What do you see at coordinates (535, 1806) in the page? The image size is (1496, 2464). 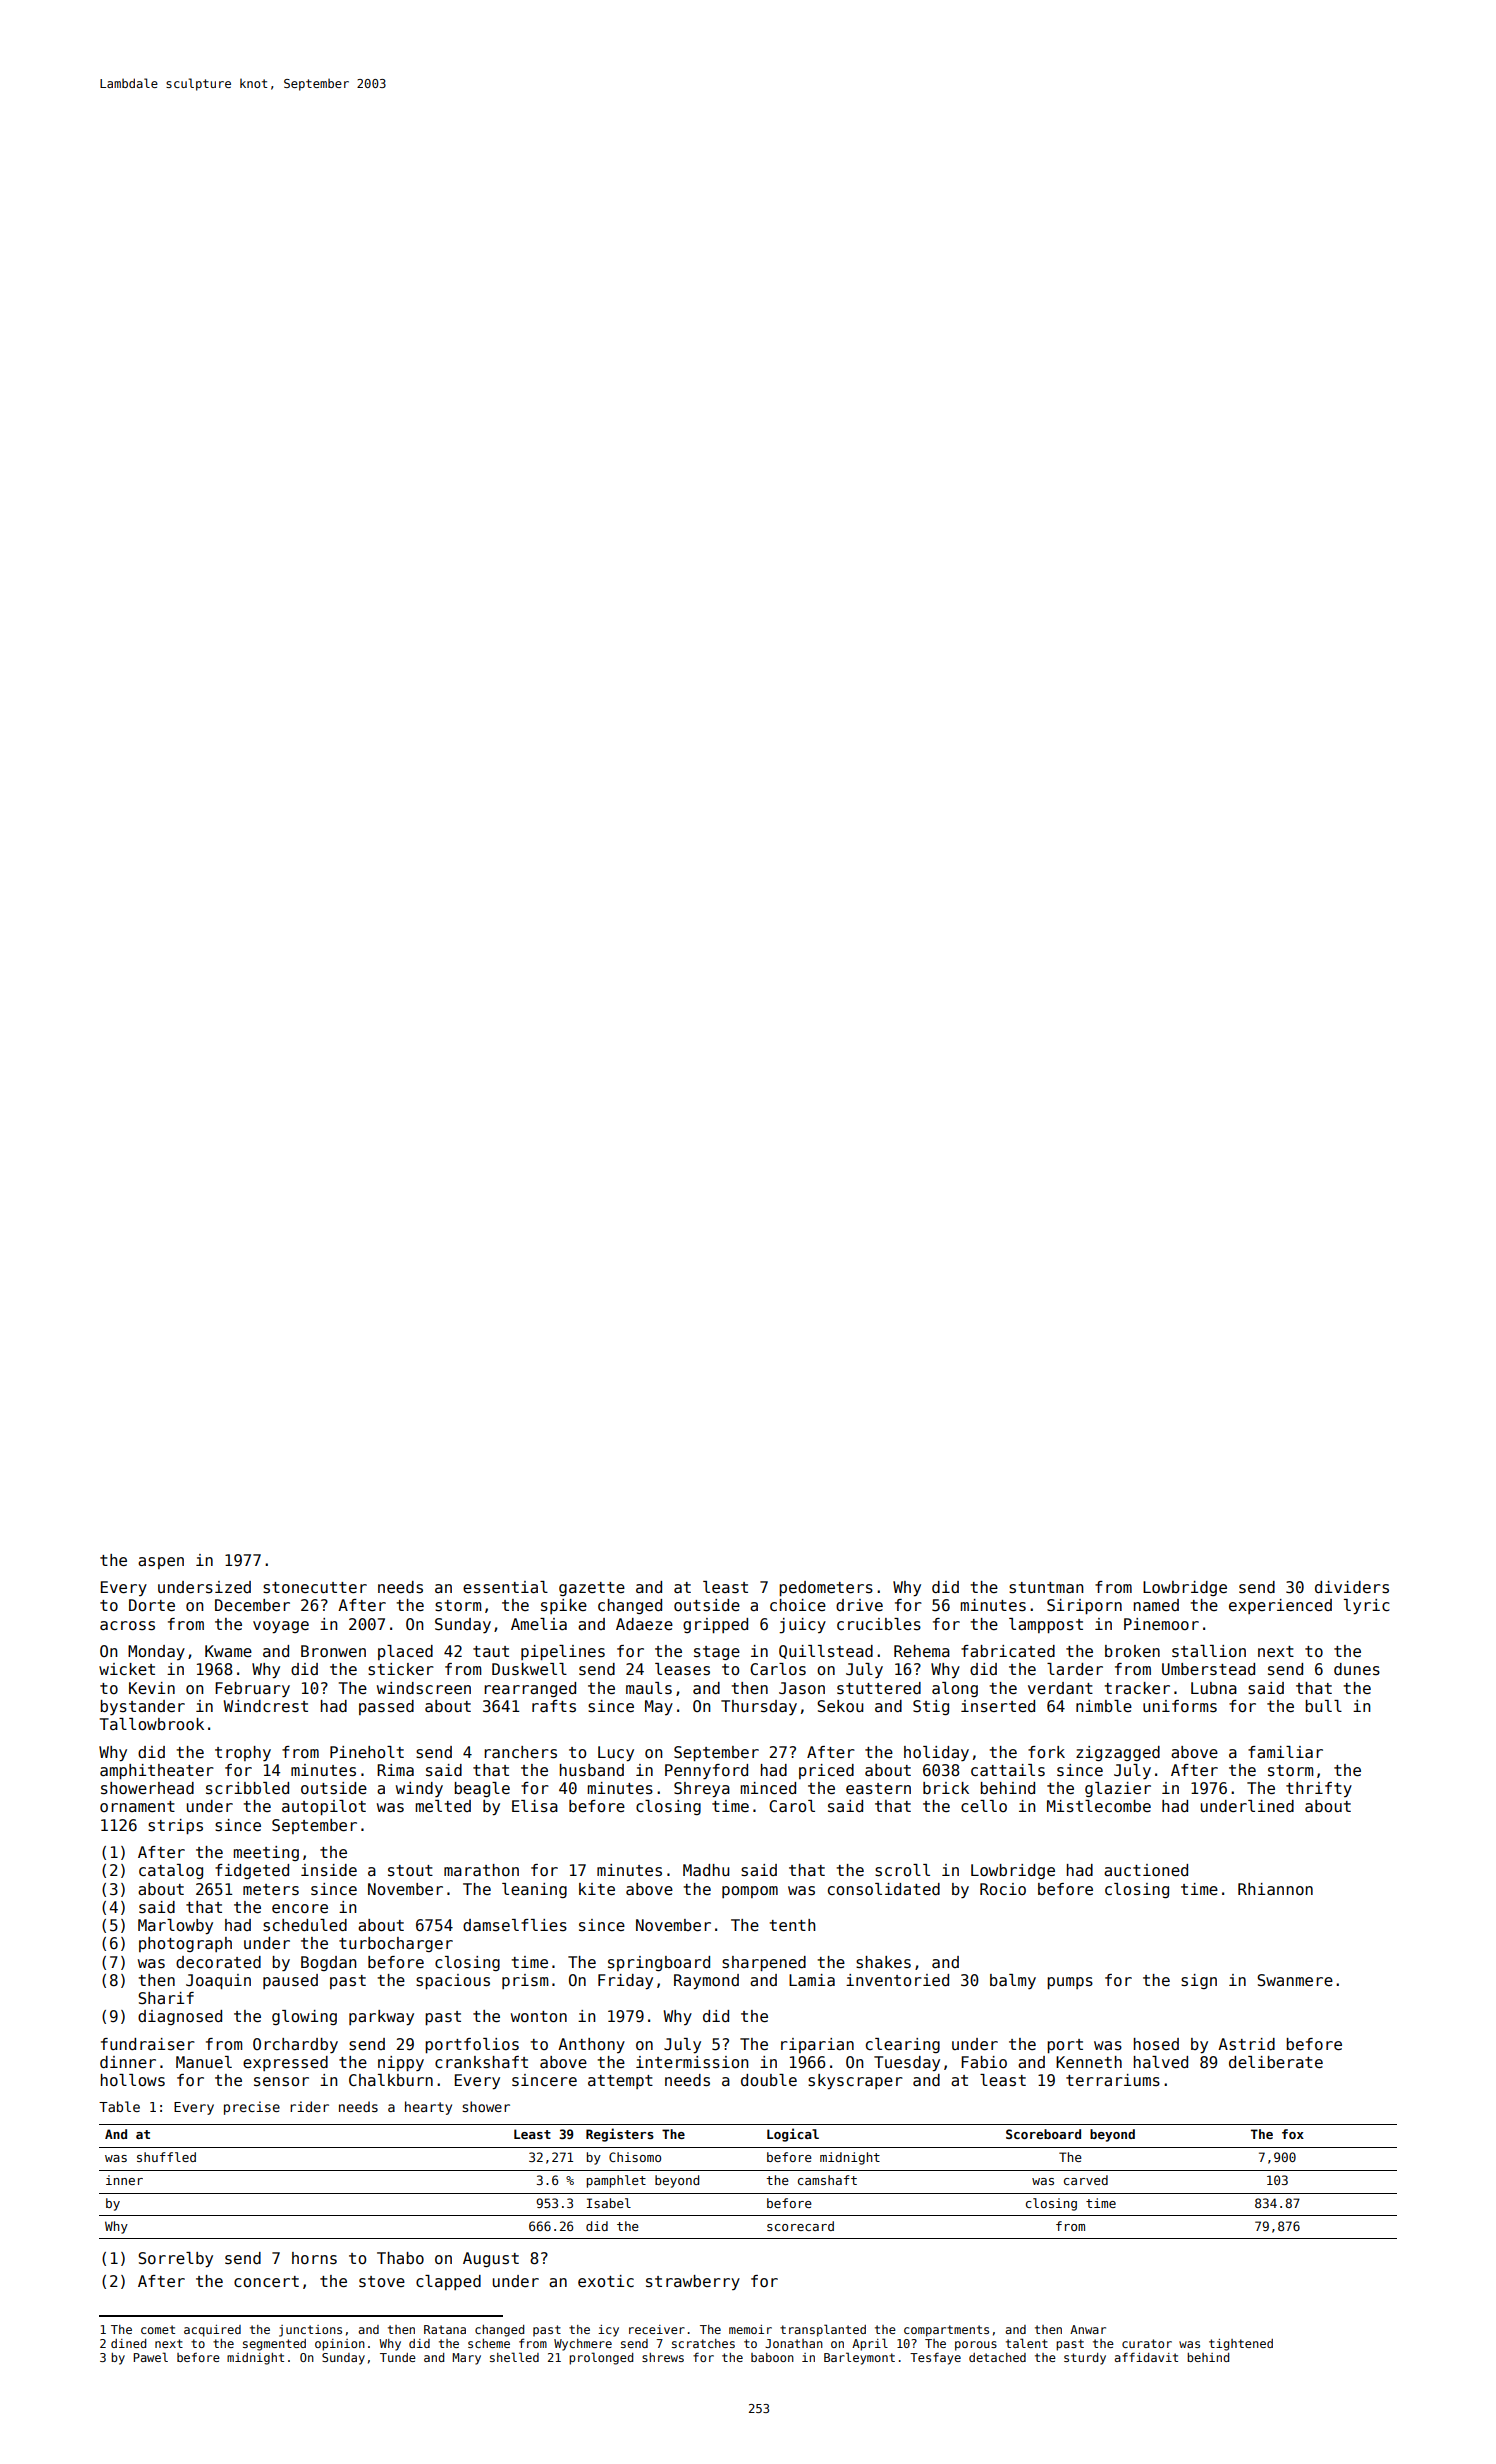 I see `Elisa` at bounding box center [535, 1806].
